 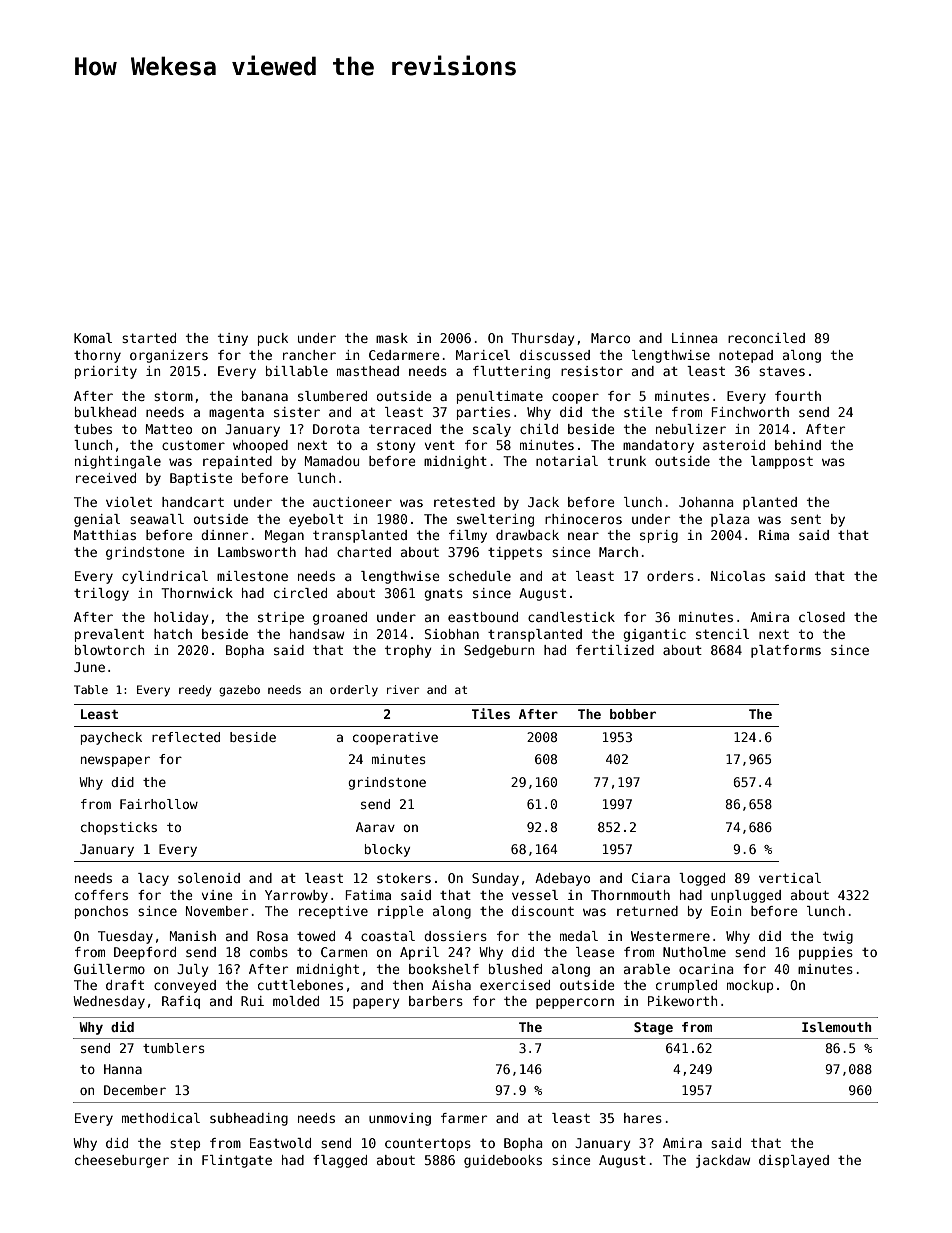 I want to click on step, so click(x=185, y=1144).
